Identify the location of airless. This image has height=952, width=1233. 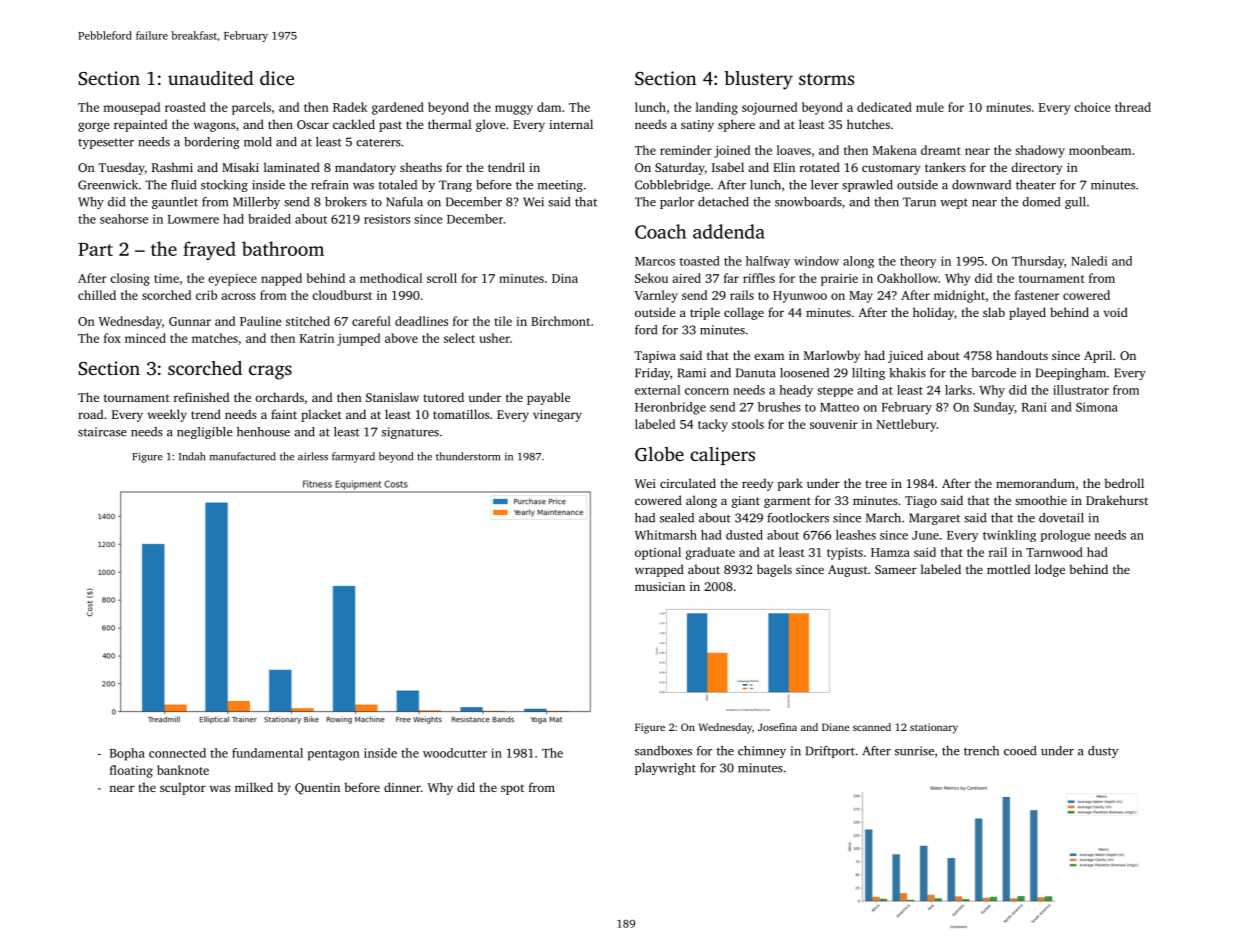
(313, 456).
